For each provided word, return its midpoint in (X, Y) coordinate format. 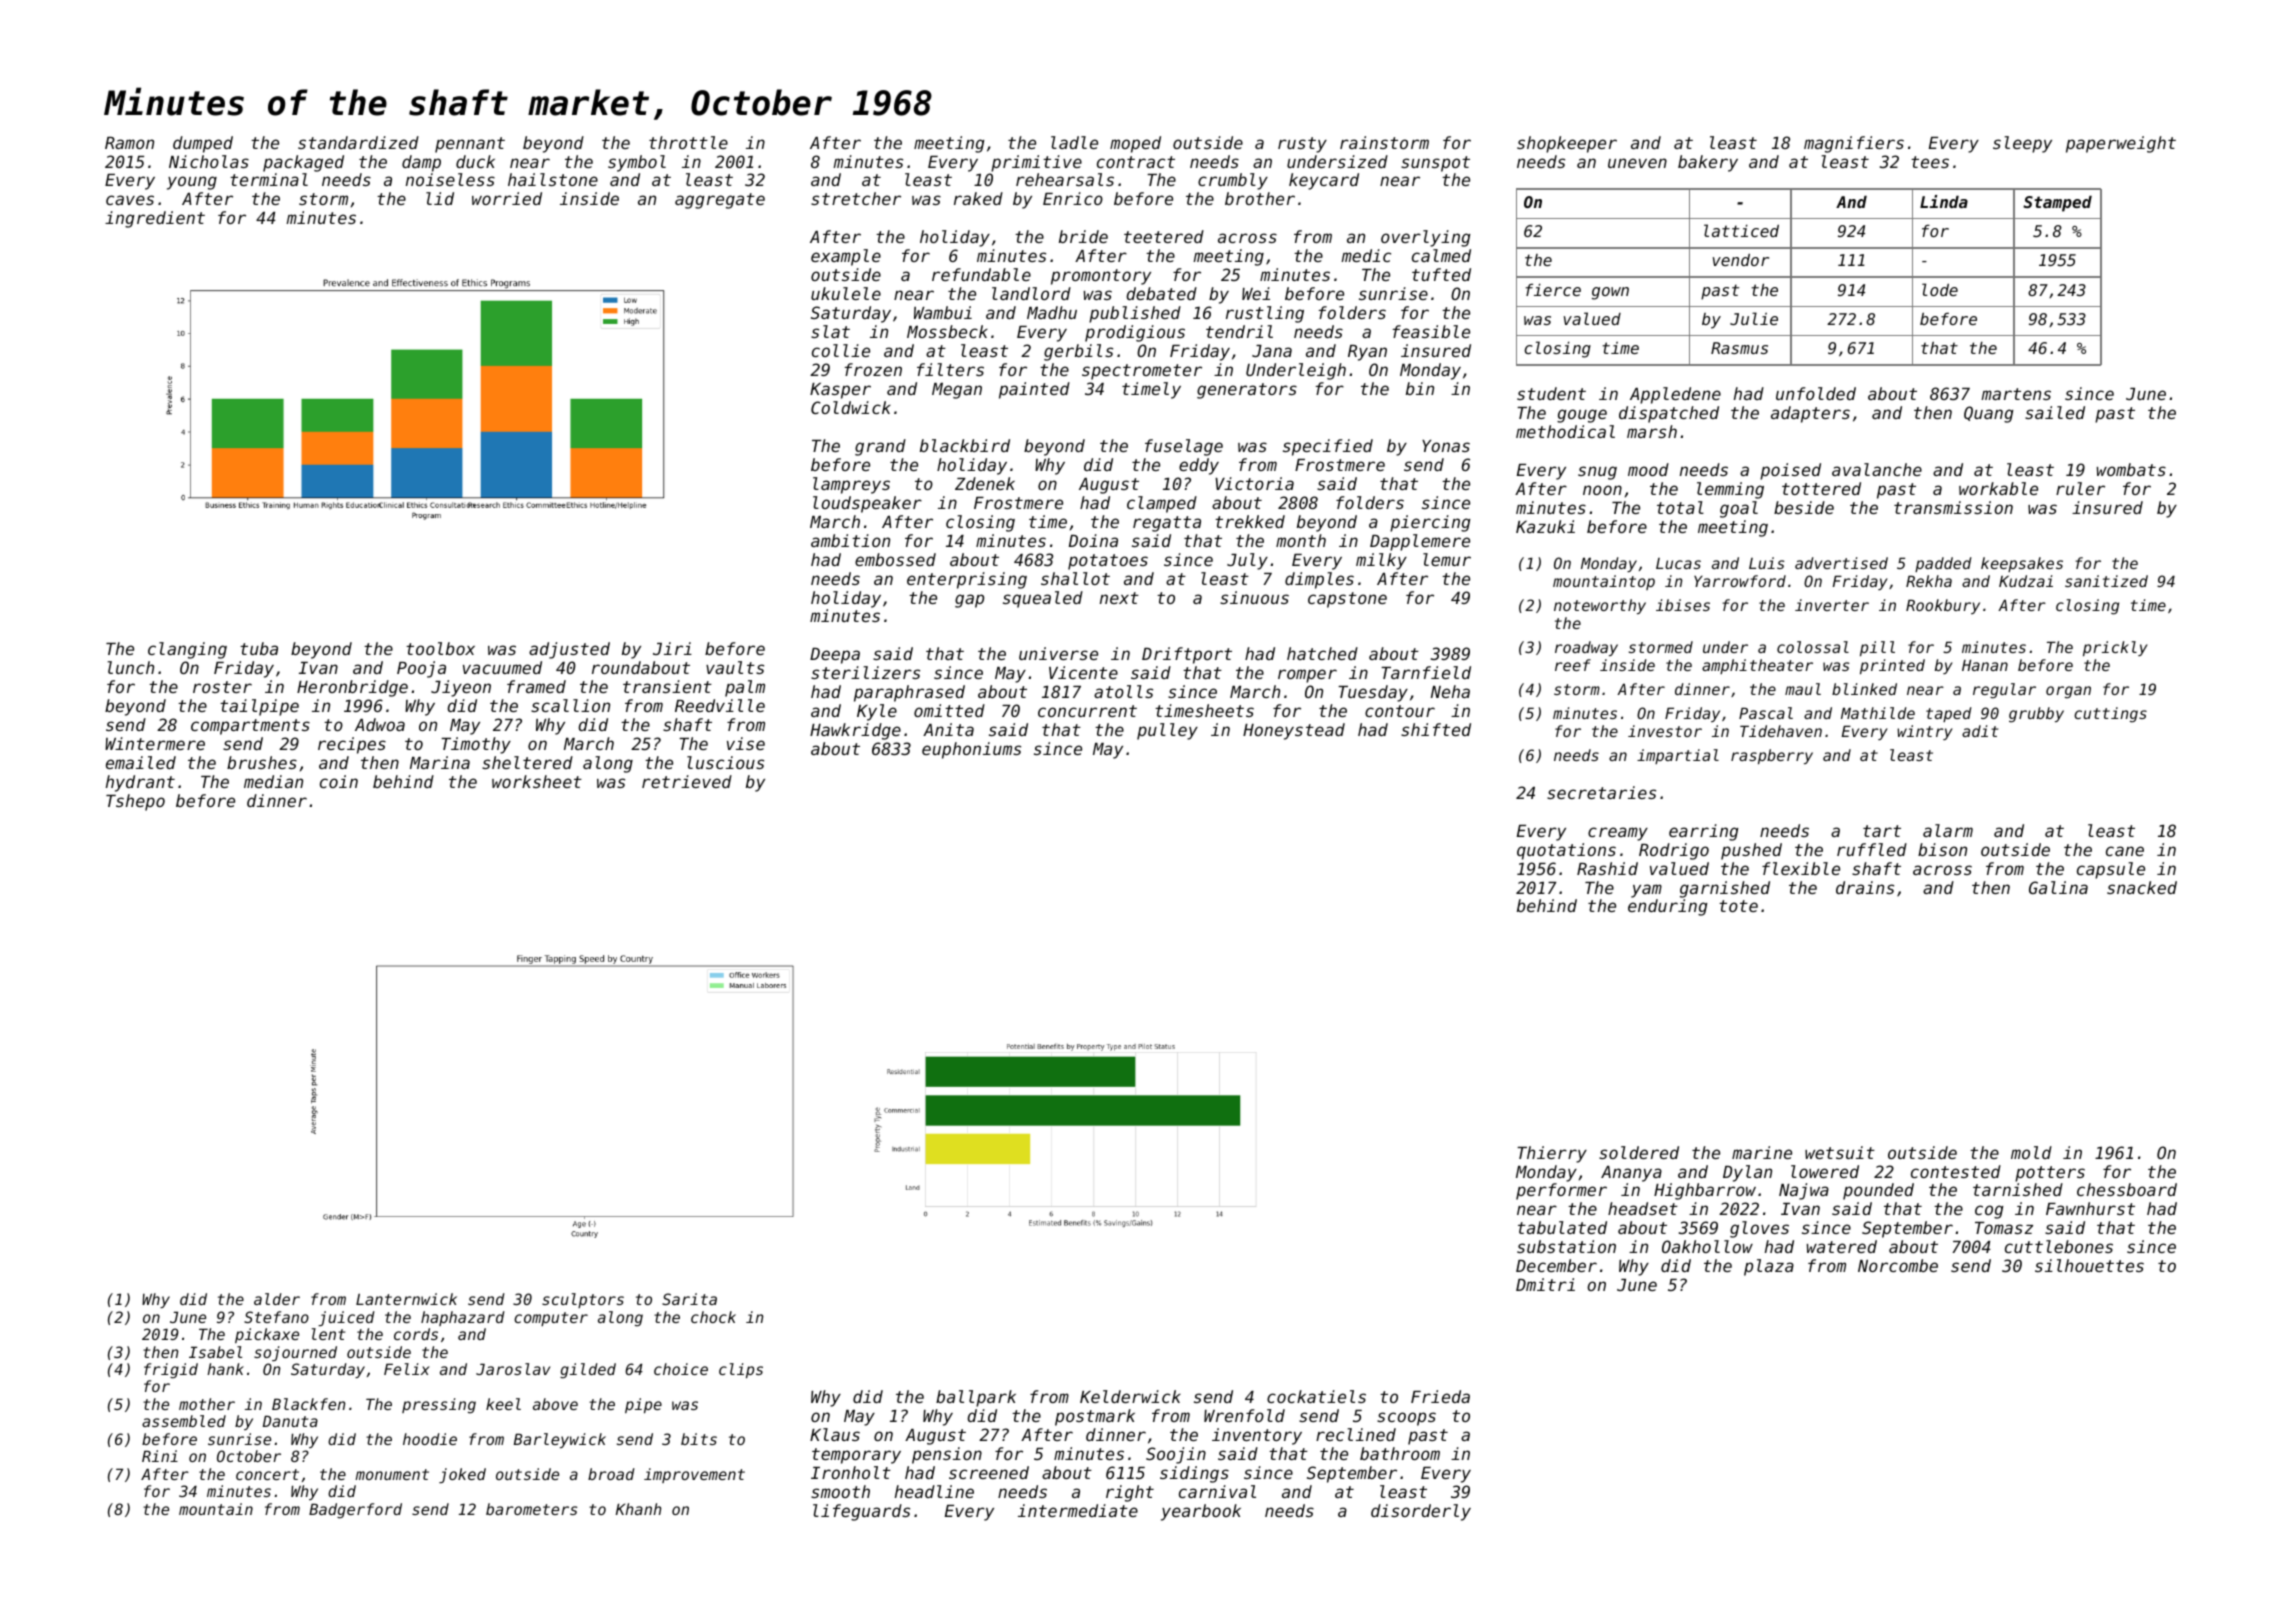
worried (507, 198)
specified (1328, 447)
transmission (1953, 507)
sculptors (583, 1300)
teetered (1164, 236)
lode (1940, 289)
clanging (187, 650)
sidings (1194, 1474)
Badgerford (355, 1511)
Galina (2058, 887)
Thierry (1552, 1154)
